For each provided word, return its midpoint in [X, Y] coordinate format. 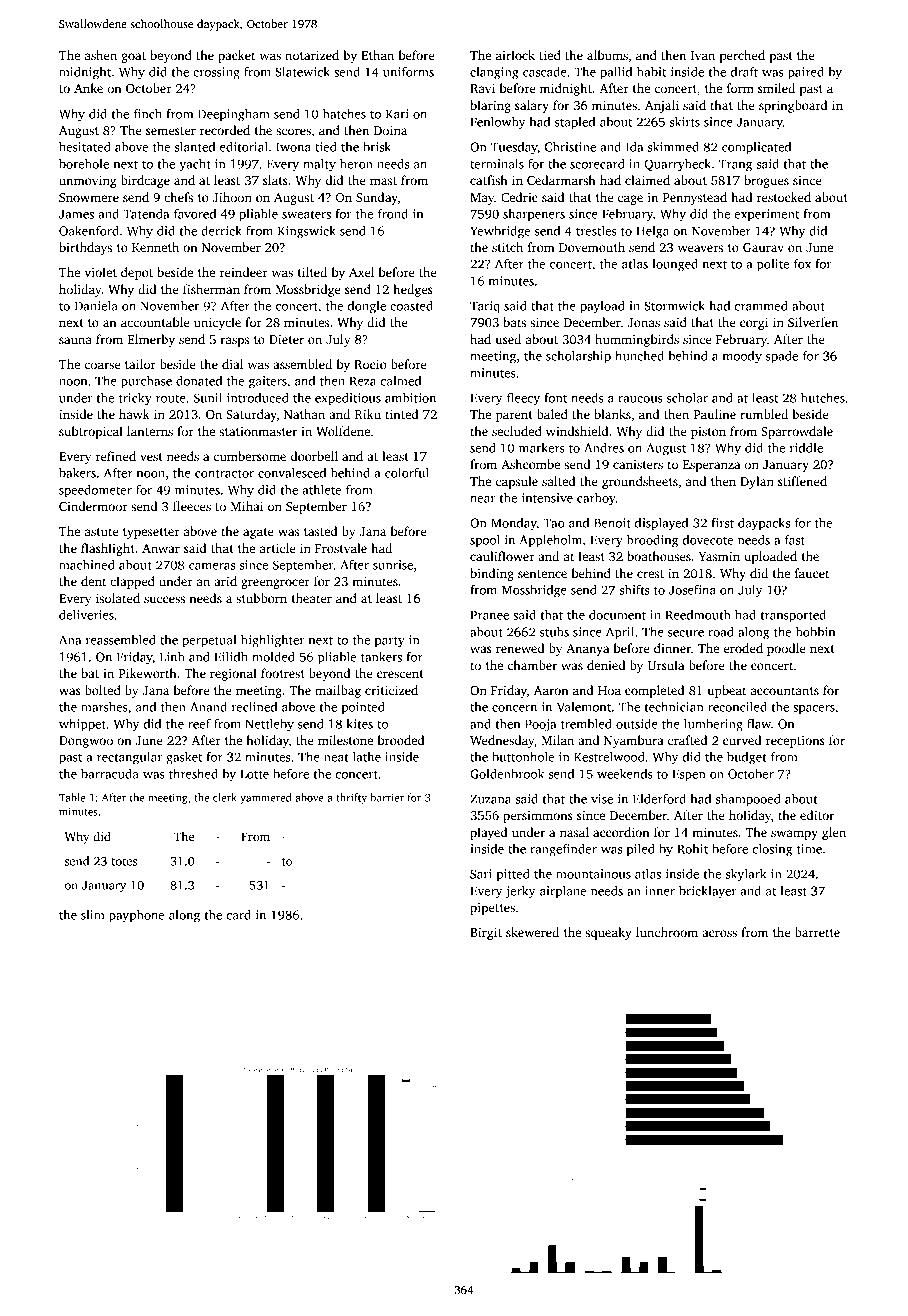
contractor [224, 473]
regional [233, 674]
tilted [312, 272]
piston [708, 433]
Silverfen [813, 322]
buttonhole [523, 757]
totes [124, 862]
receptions [795, 741]
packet [236, 56]
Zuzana [490, 799]
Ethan [377, 55]
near [483, 499]
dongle [367, 307]
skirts [685, 122]
